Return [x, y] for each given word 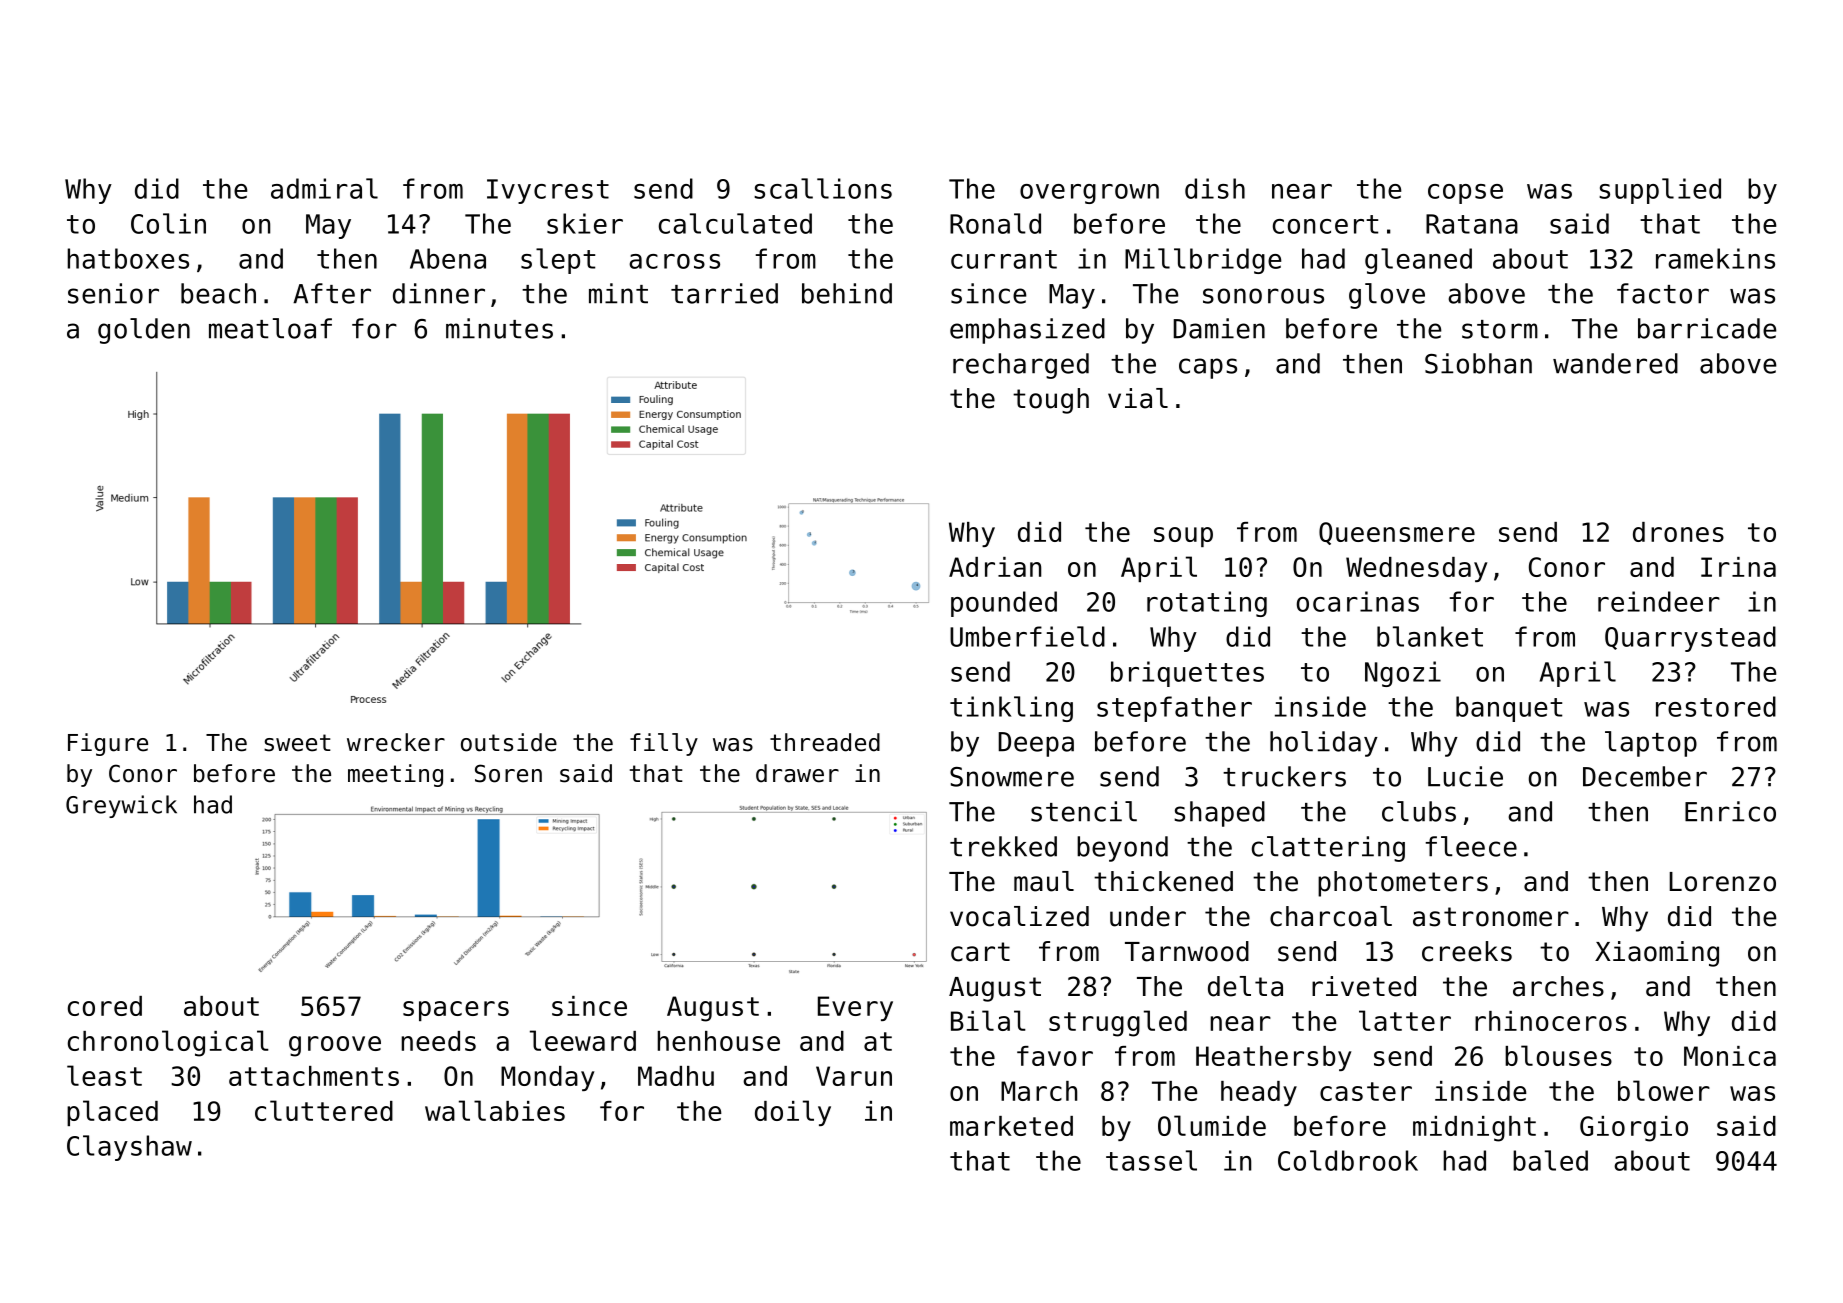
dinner [439, 293]
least [104, 1075]
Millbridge [1203, 261]
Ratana [1472, 224]
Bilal [988, 1020]
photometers [1403, 884]
